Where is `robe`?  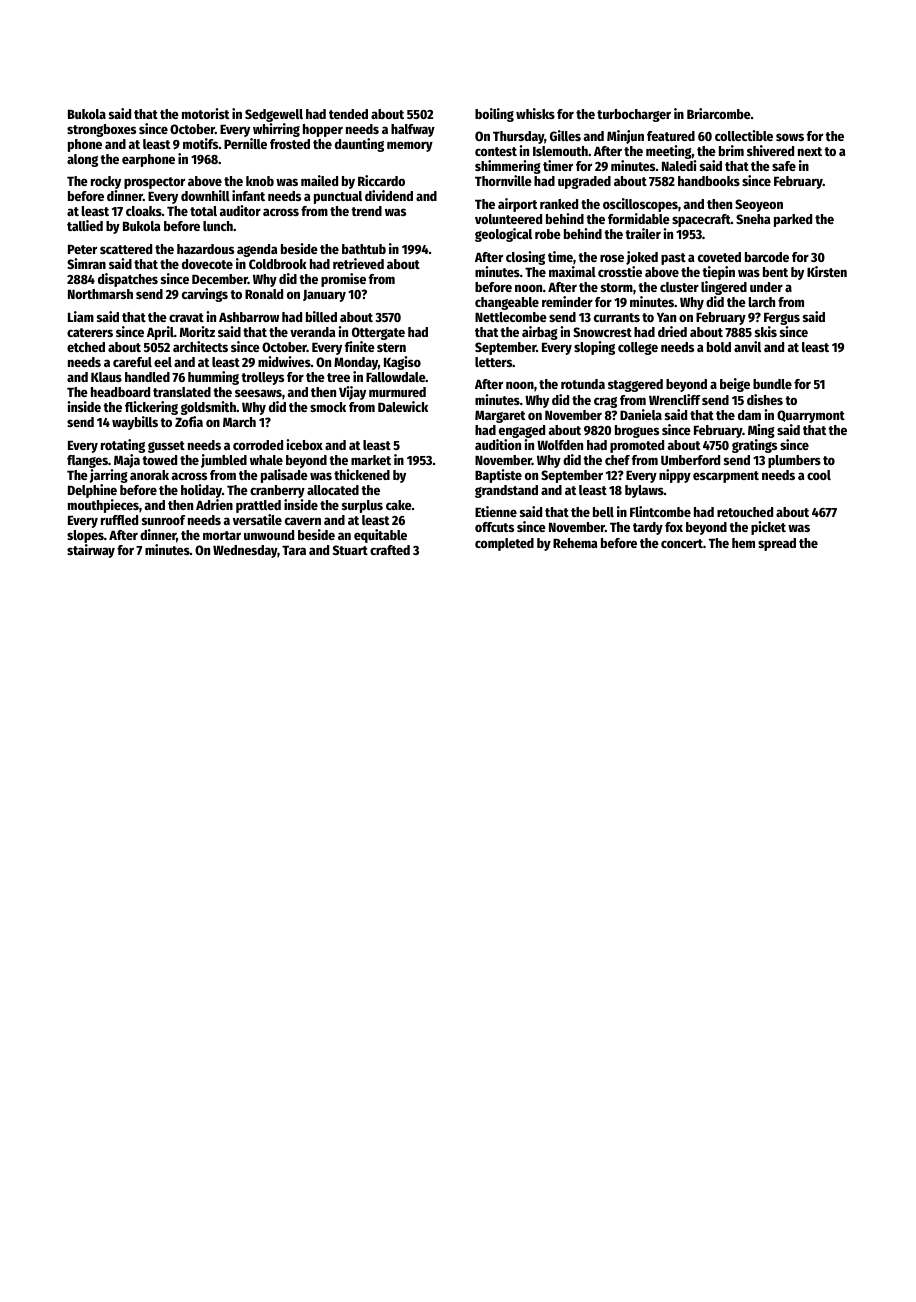 robe is located at coordinates (548, 234).
